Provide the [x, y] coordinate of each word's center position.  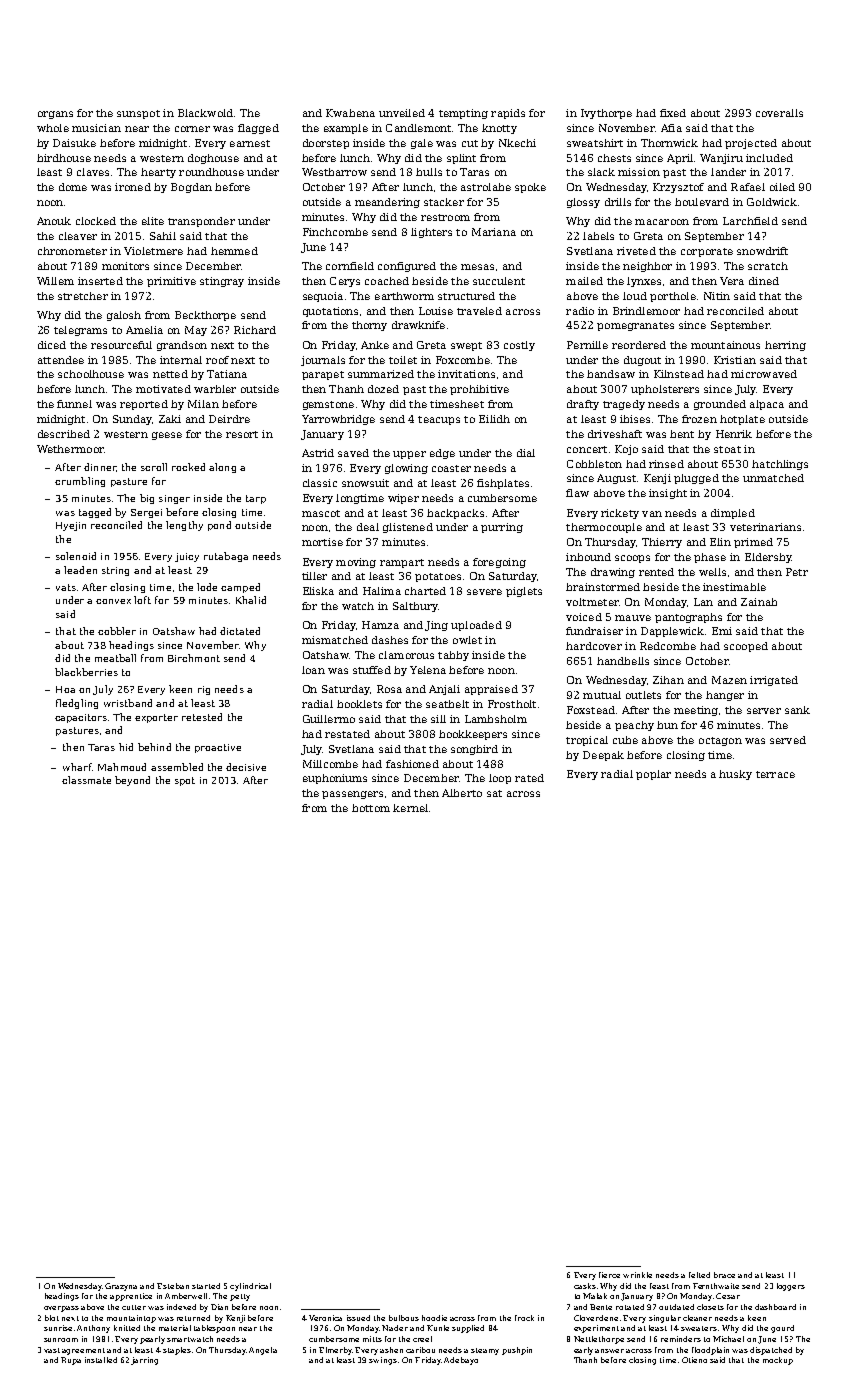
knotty [499, 129]
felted [699, 1275]
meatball [115, 658]
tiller [314, 576]
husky [735, 775]
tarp [256, 499]
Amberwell [186, 1296]
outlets [643, 695]
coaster [451, 468]
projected [751, 144]
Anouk [54, 221]
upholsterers [665, 390]
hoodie [434, 1318]
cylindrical [250, 1287]
